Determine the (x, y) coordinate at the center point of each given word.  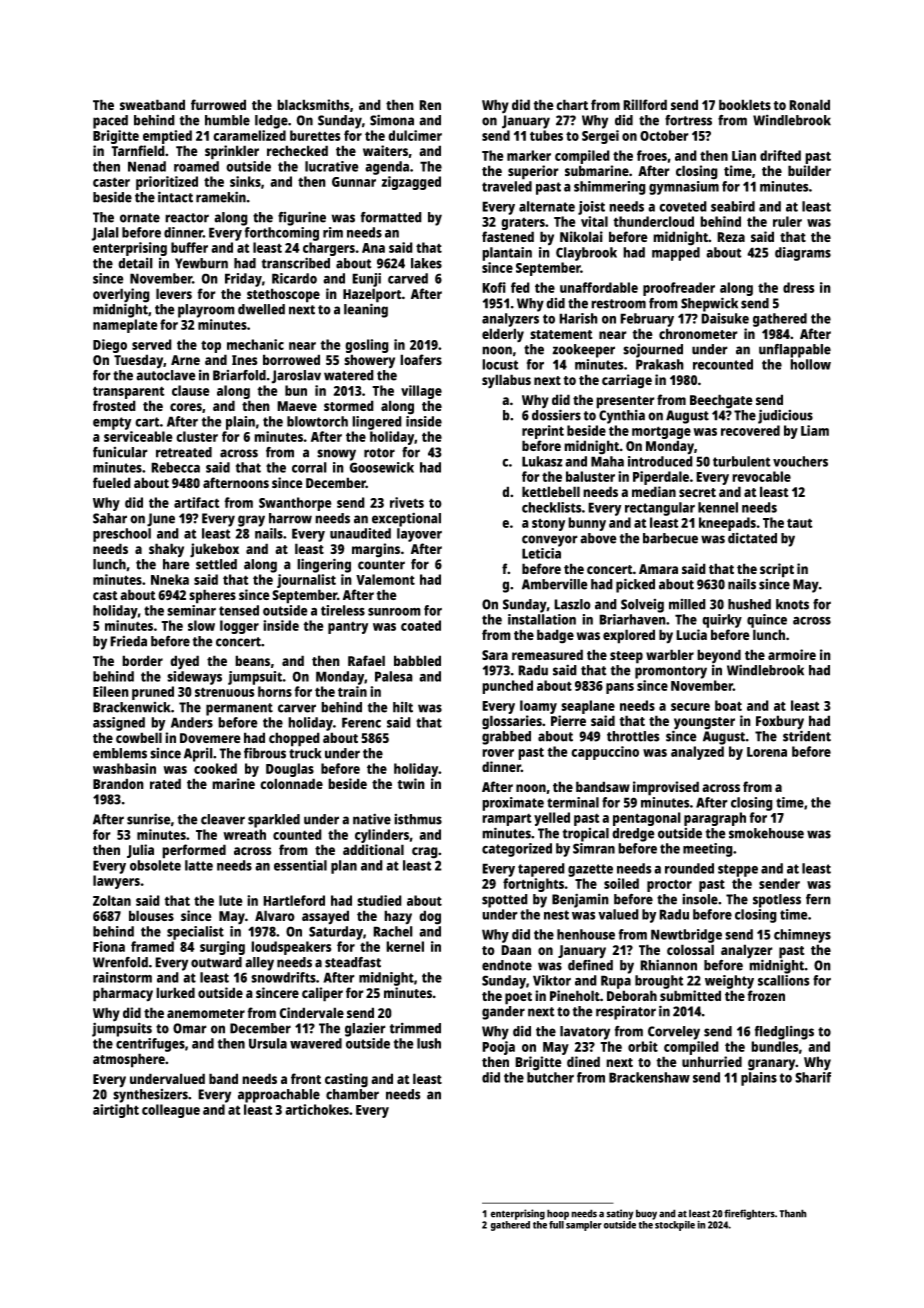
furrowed (218, 104)
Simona (392, 120)
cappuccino (605, 753)
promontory (671, 672)
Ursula (268, 1043)
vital (594, 221)
